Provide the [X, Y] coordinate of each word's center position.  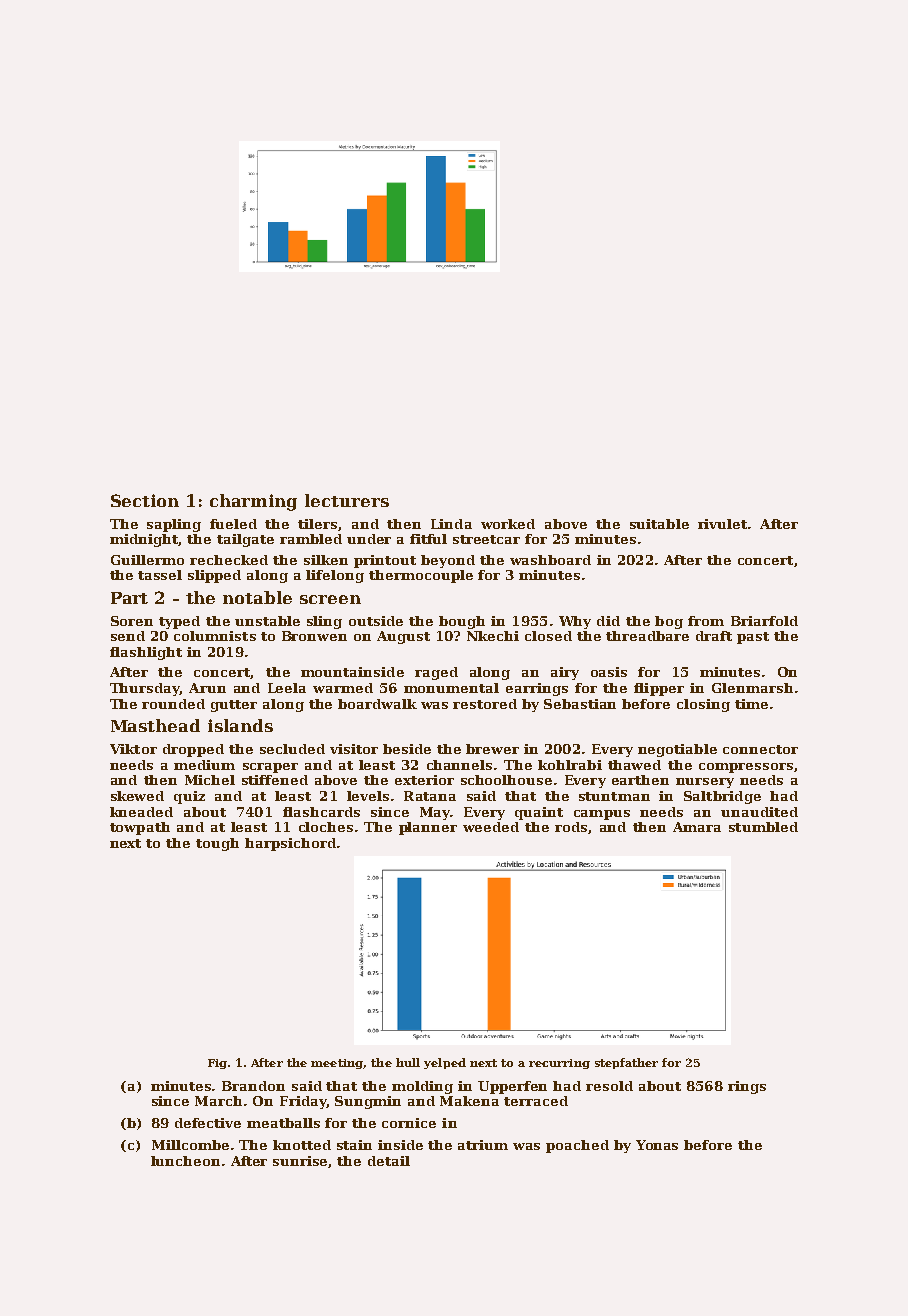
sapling [174, 525]
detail [389, 1161]
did [608, 621]
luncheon [185, 1161]
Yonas [657, 1145]
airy [565, 673]
